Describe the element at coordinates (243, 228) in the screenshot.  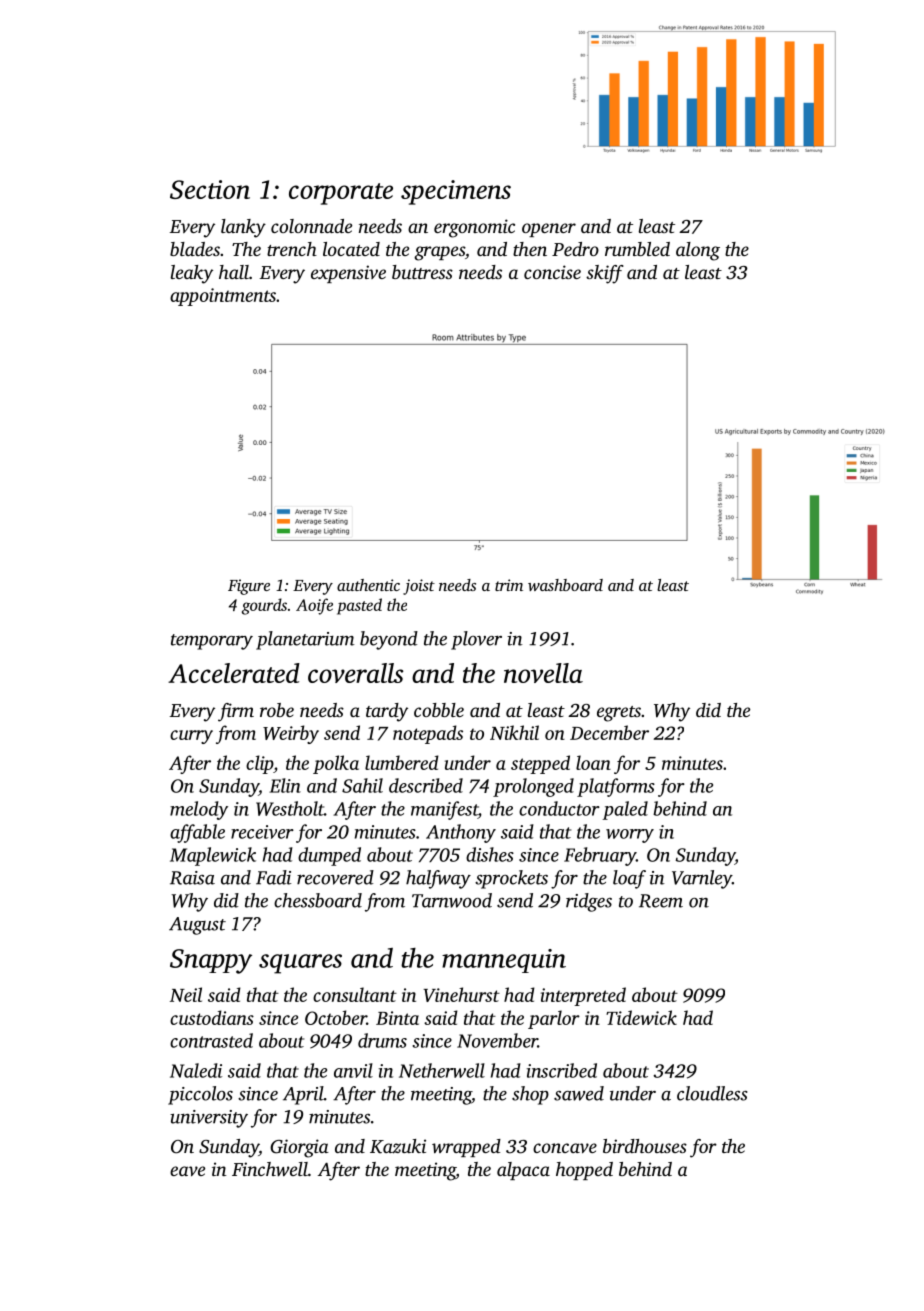
I see `lanky` at that location.
